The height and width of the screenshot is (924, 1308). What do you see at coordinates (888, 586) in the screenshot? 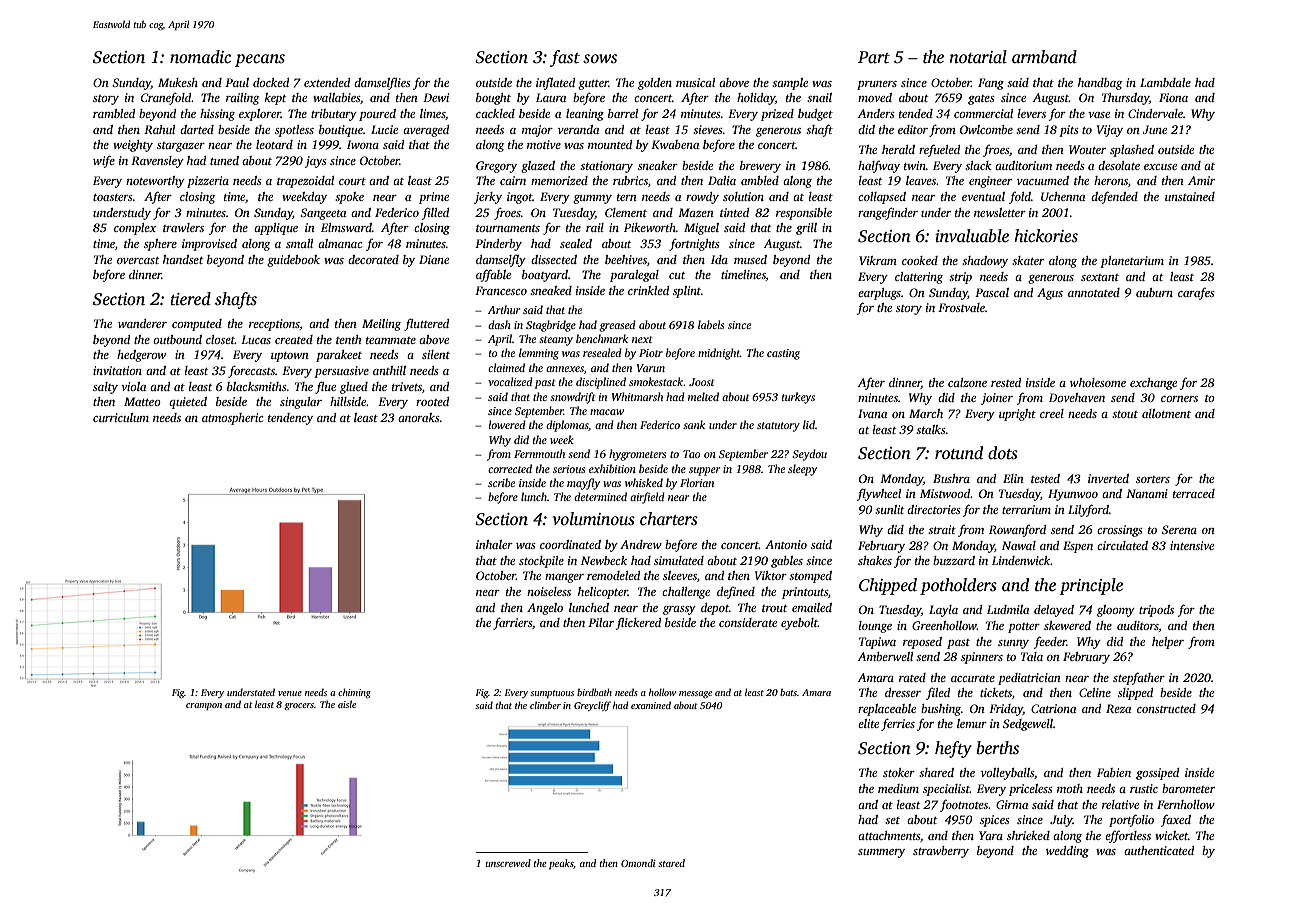
I see `Chipped` at bounding box center [888, 586].
